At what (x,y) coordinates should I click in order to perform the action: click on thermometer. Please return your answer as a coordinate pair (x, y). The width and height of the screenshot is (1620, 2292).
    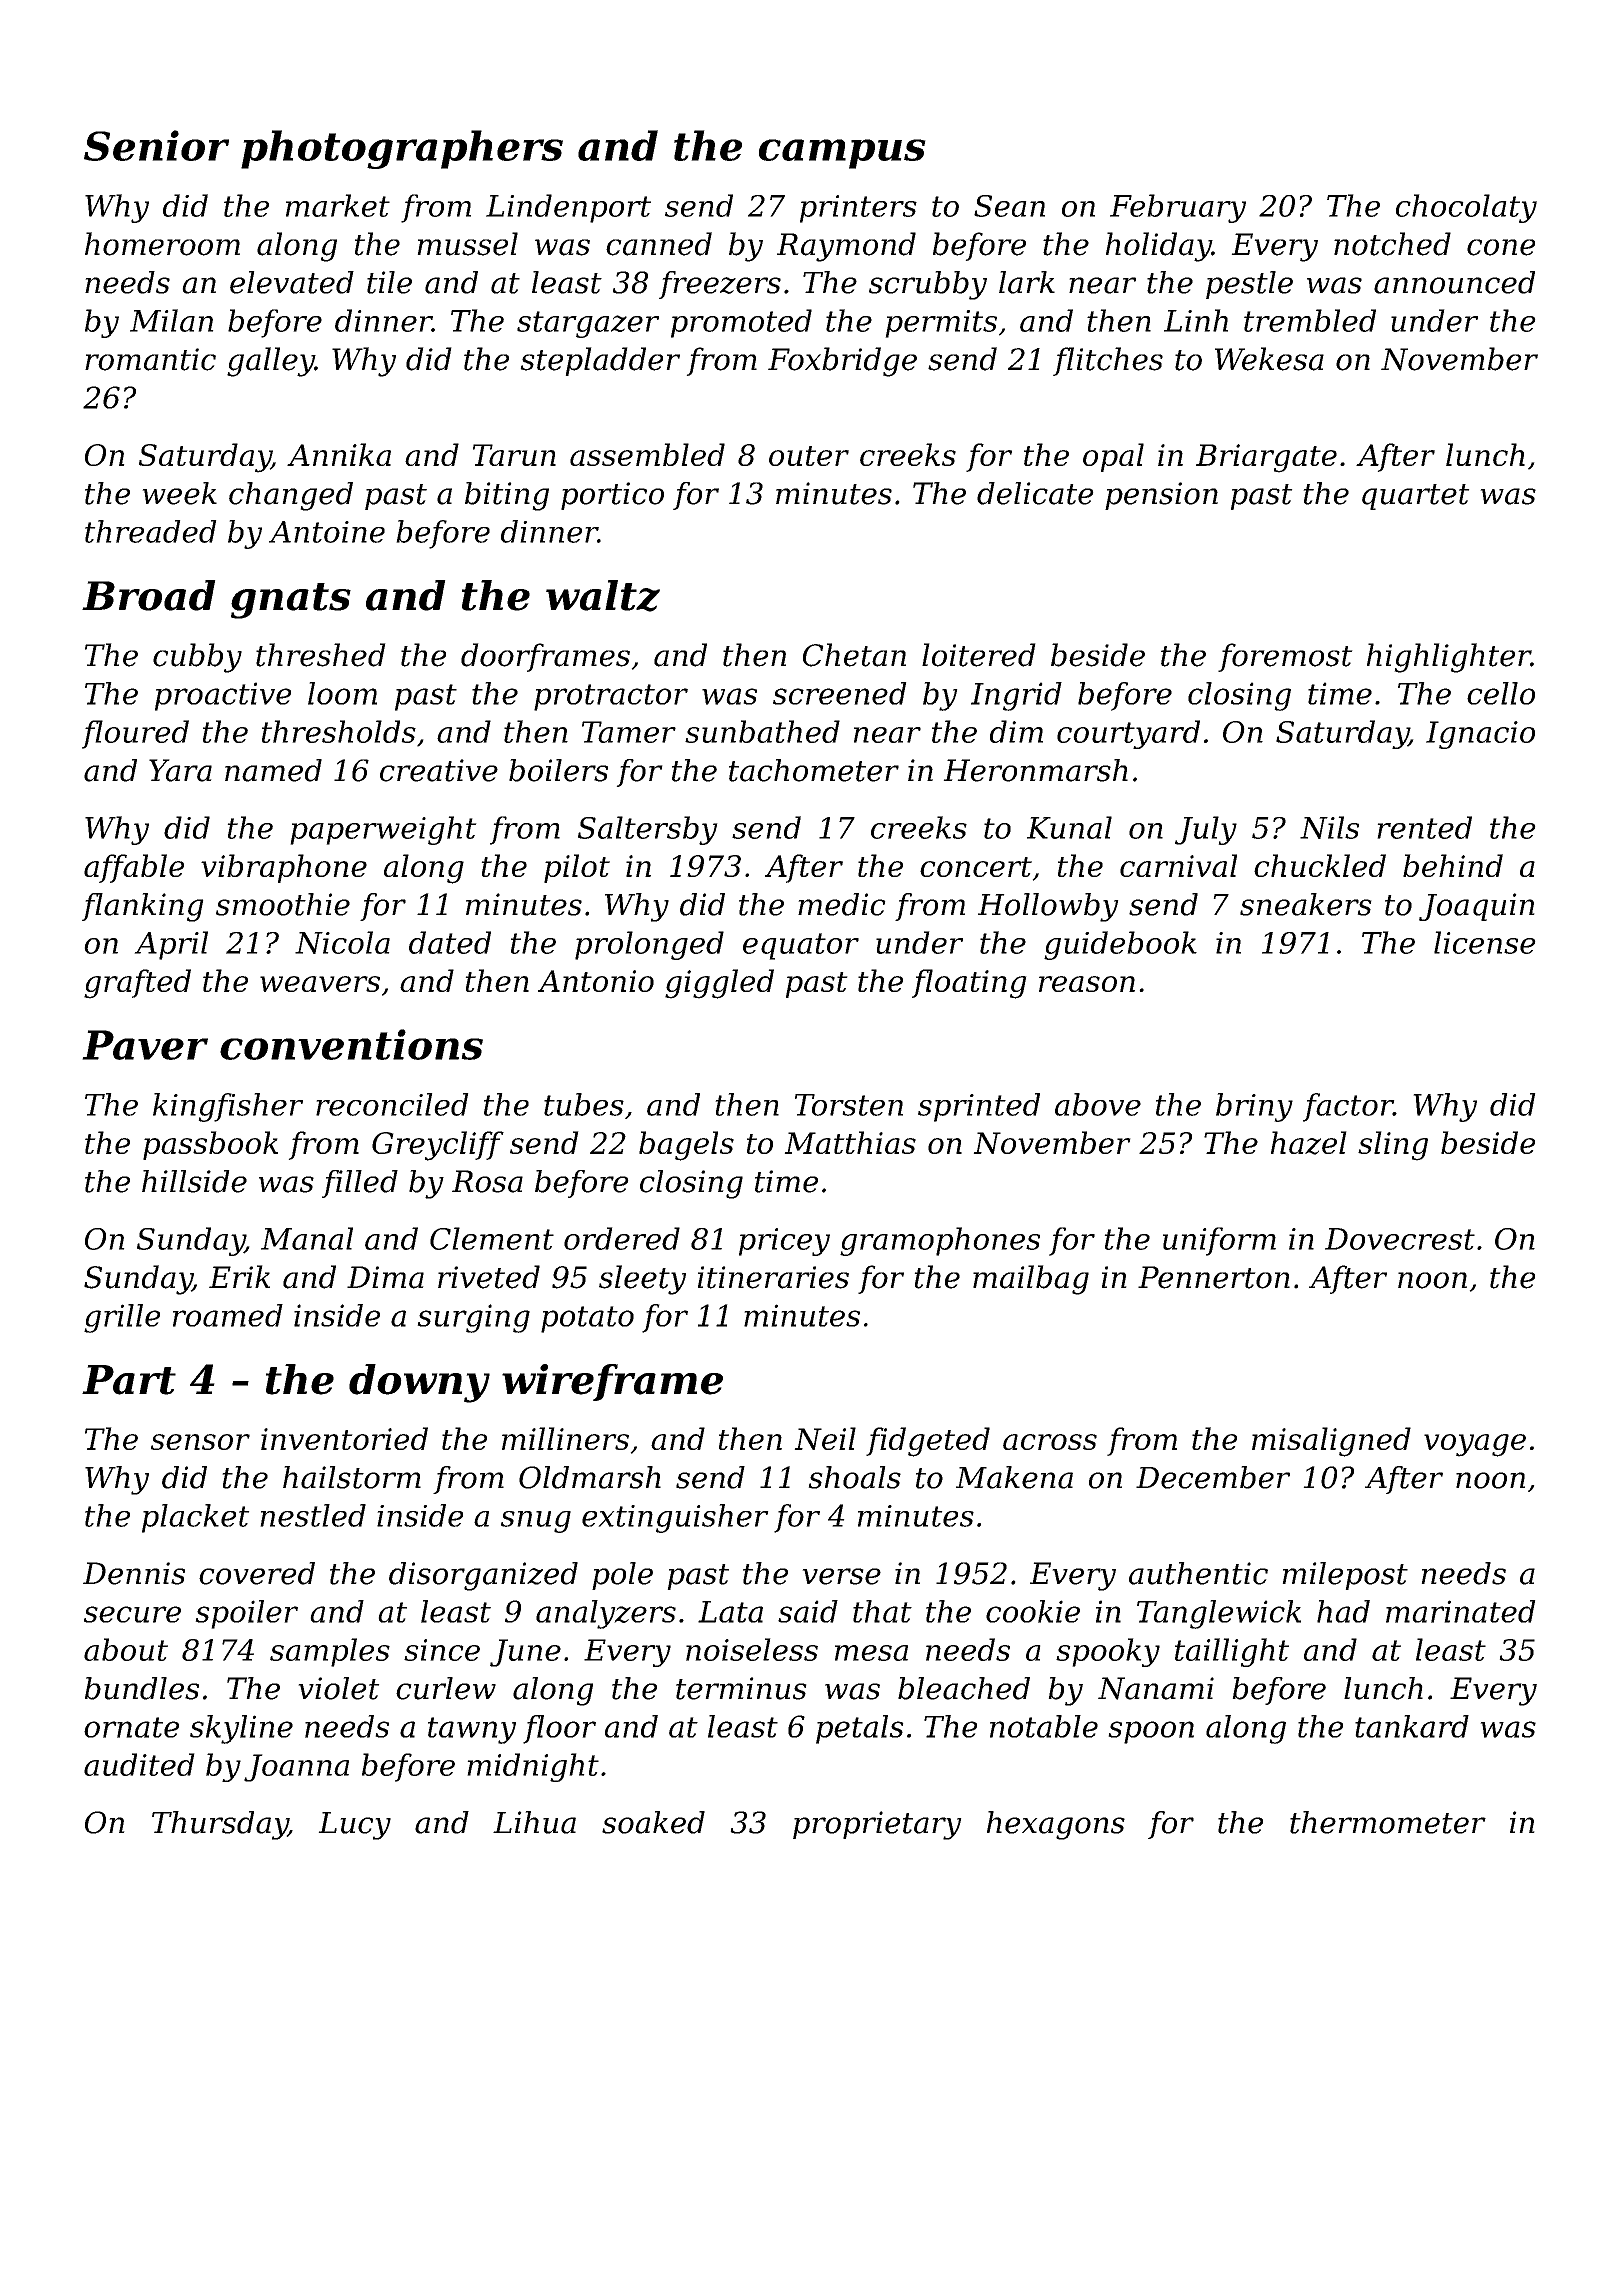
    Looking at the image, I should click on (1388, 1822).
